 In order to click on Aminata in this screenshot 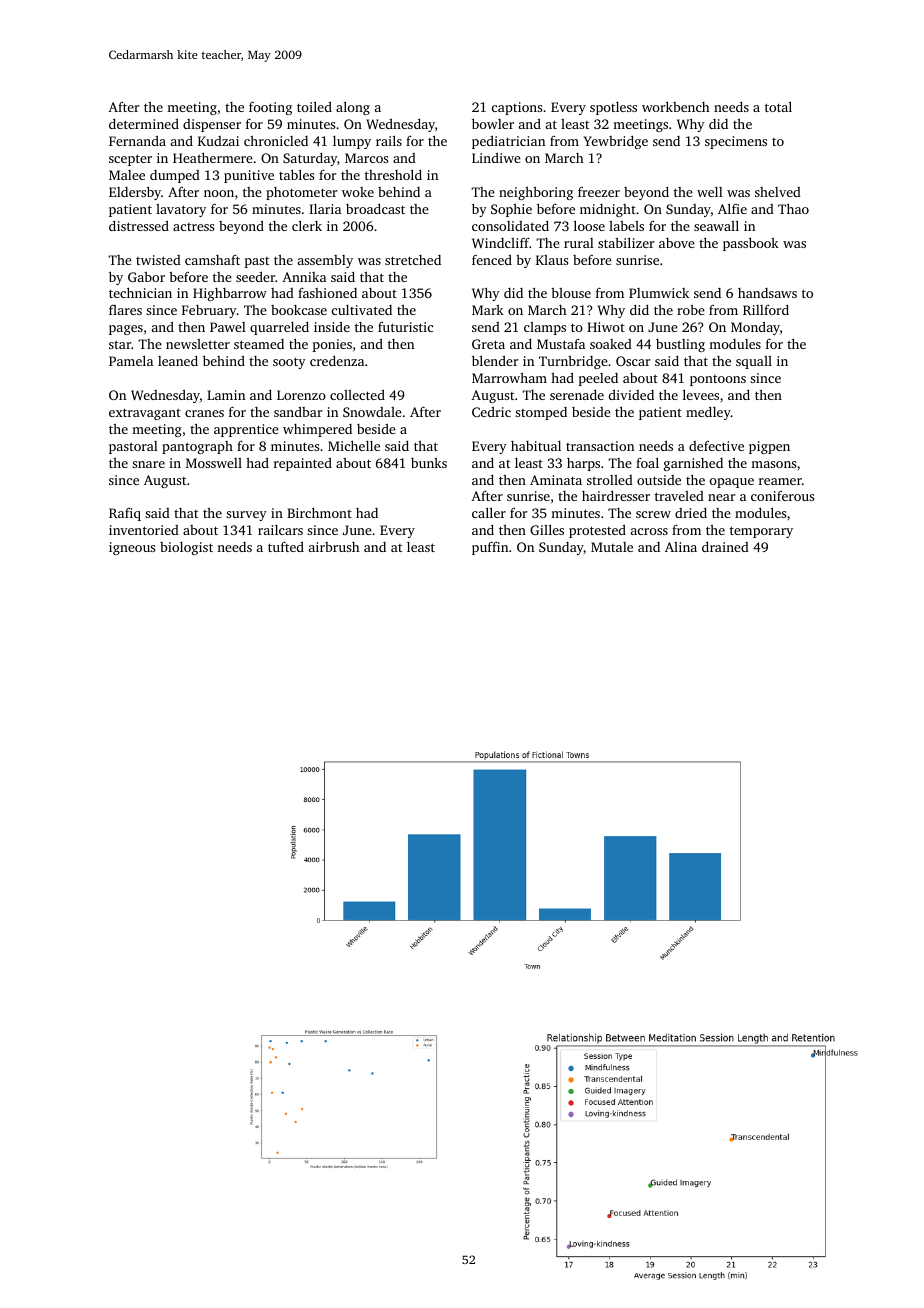, I will do `click(556, 480)`.
